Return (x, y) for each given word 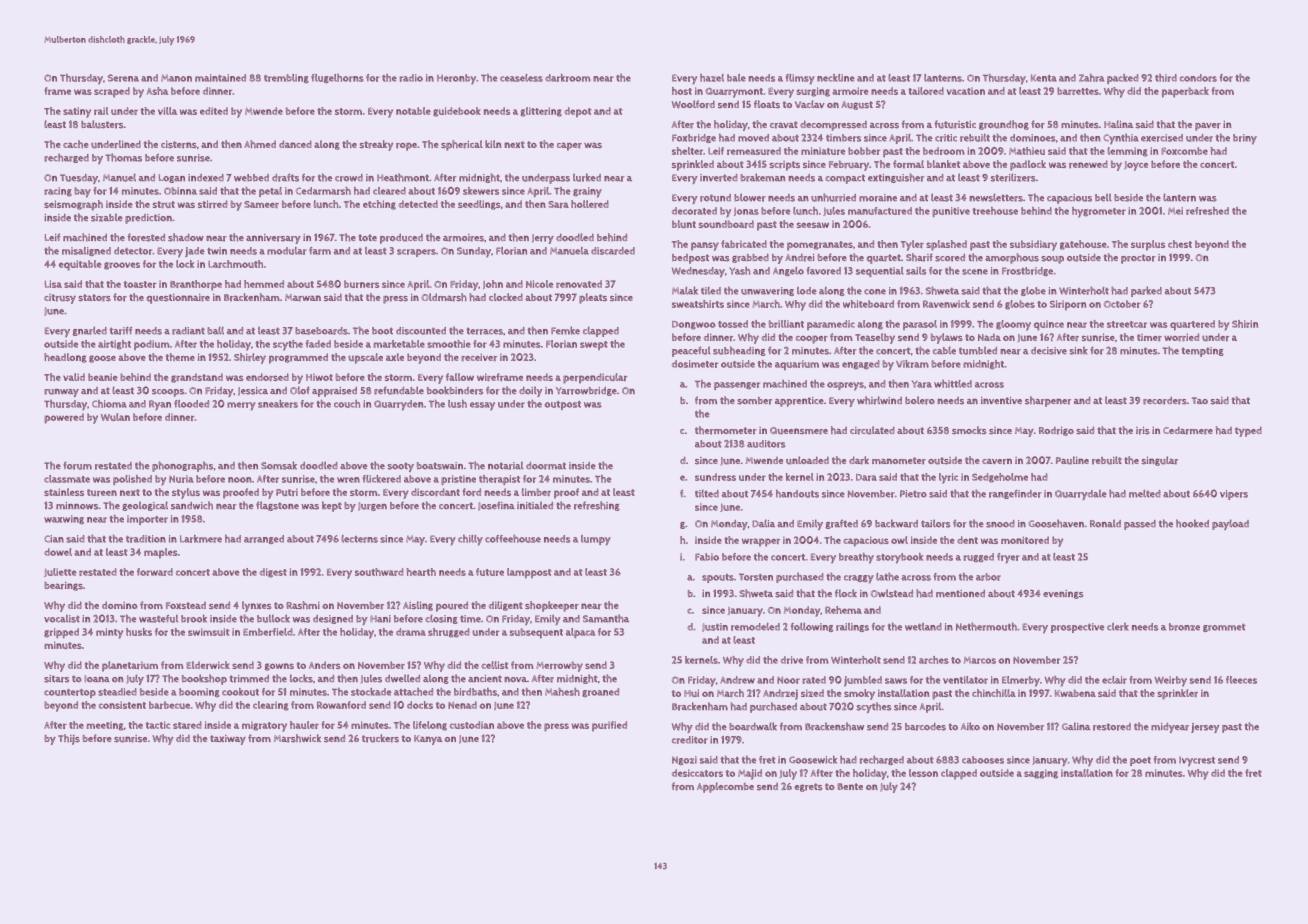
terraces (484, 331)
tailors (935, 523)
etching (379, 205)
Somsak (279, 465)
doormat (546, 466)
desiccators (697, 773)
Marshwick (297, 738)
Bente (850, 786)
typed (1248, 431)
